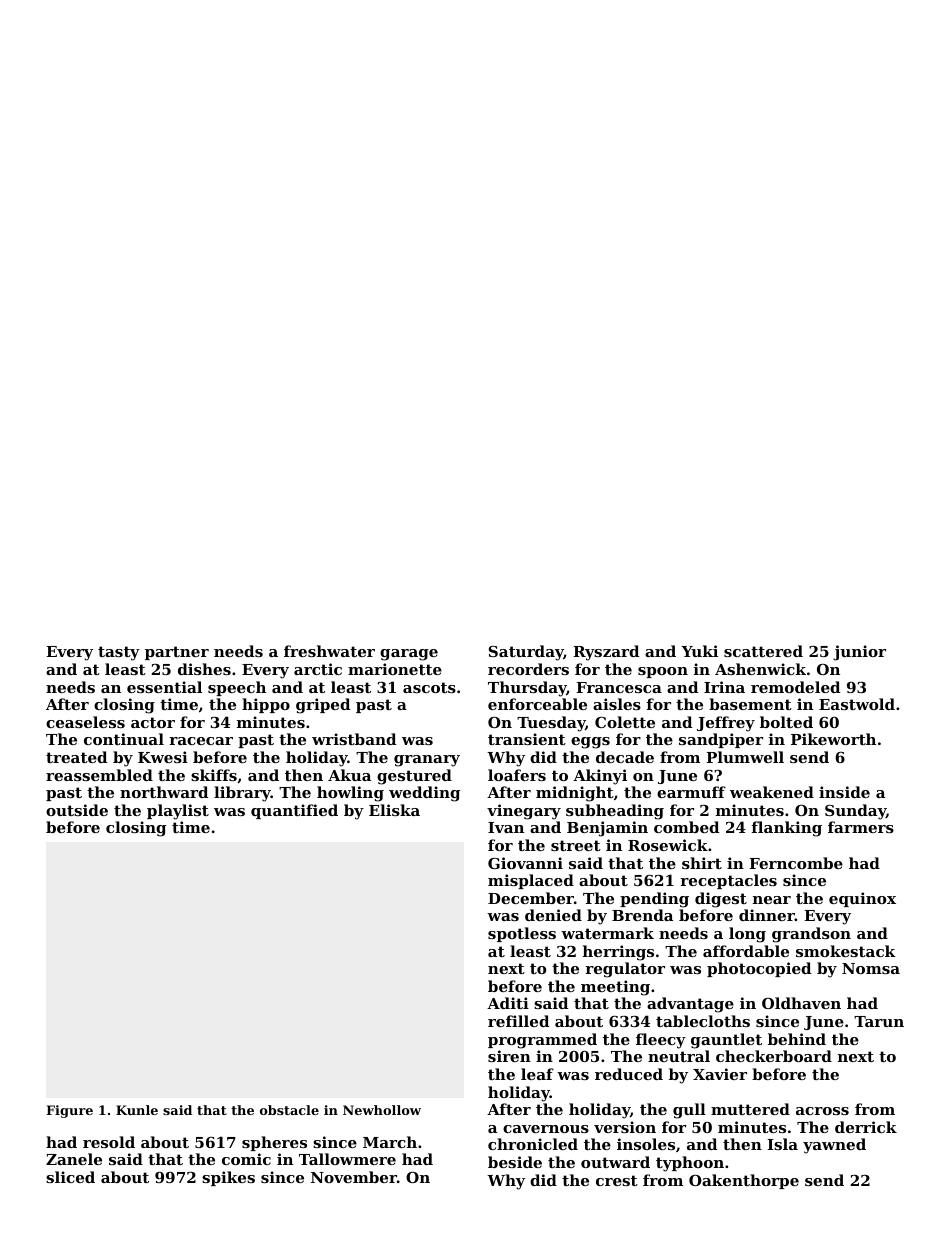 The image size is (952, 1233). Describe the element at coordinates (699, 651) in the image. I see `Yuki` at that location.
